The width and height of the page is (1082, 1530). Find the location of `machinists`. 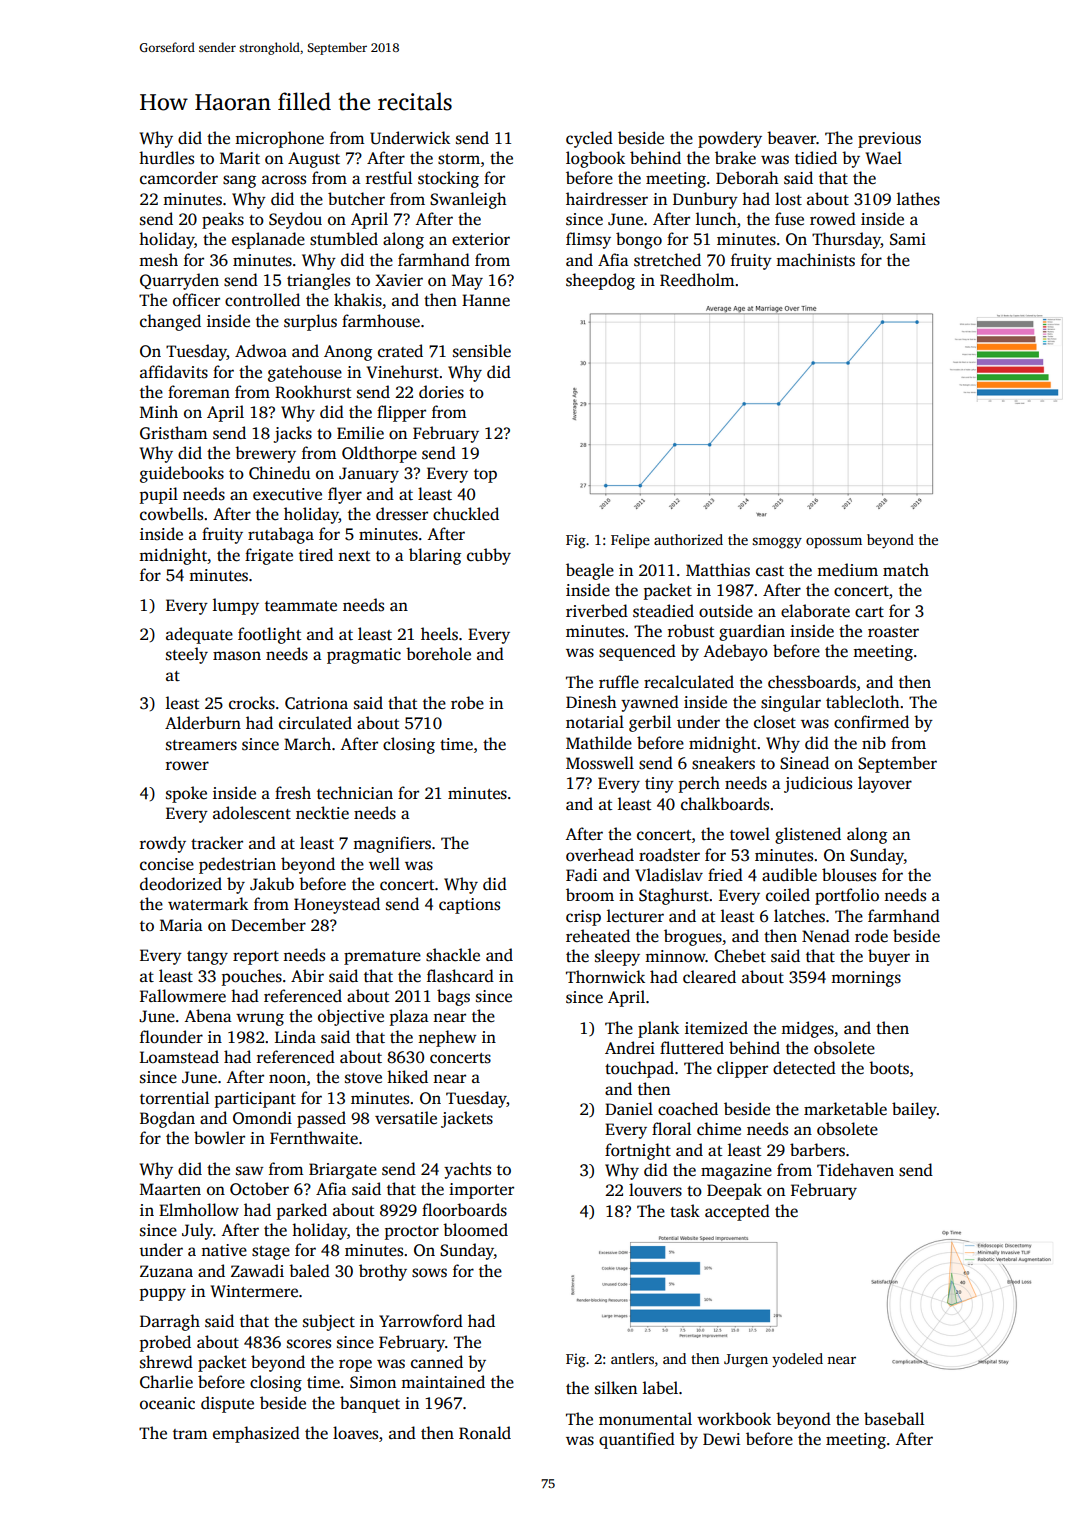

machinists is located at coordinates (815, 260).
